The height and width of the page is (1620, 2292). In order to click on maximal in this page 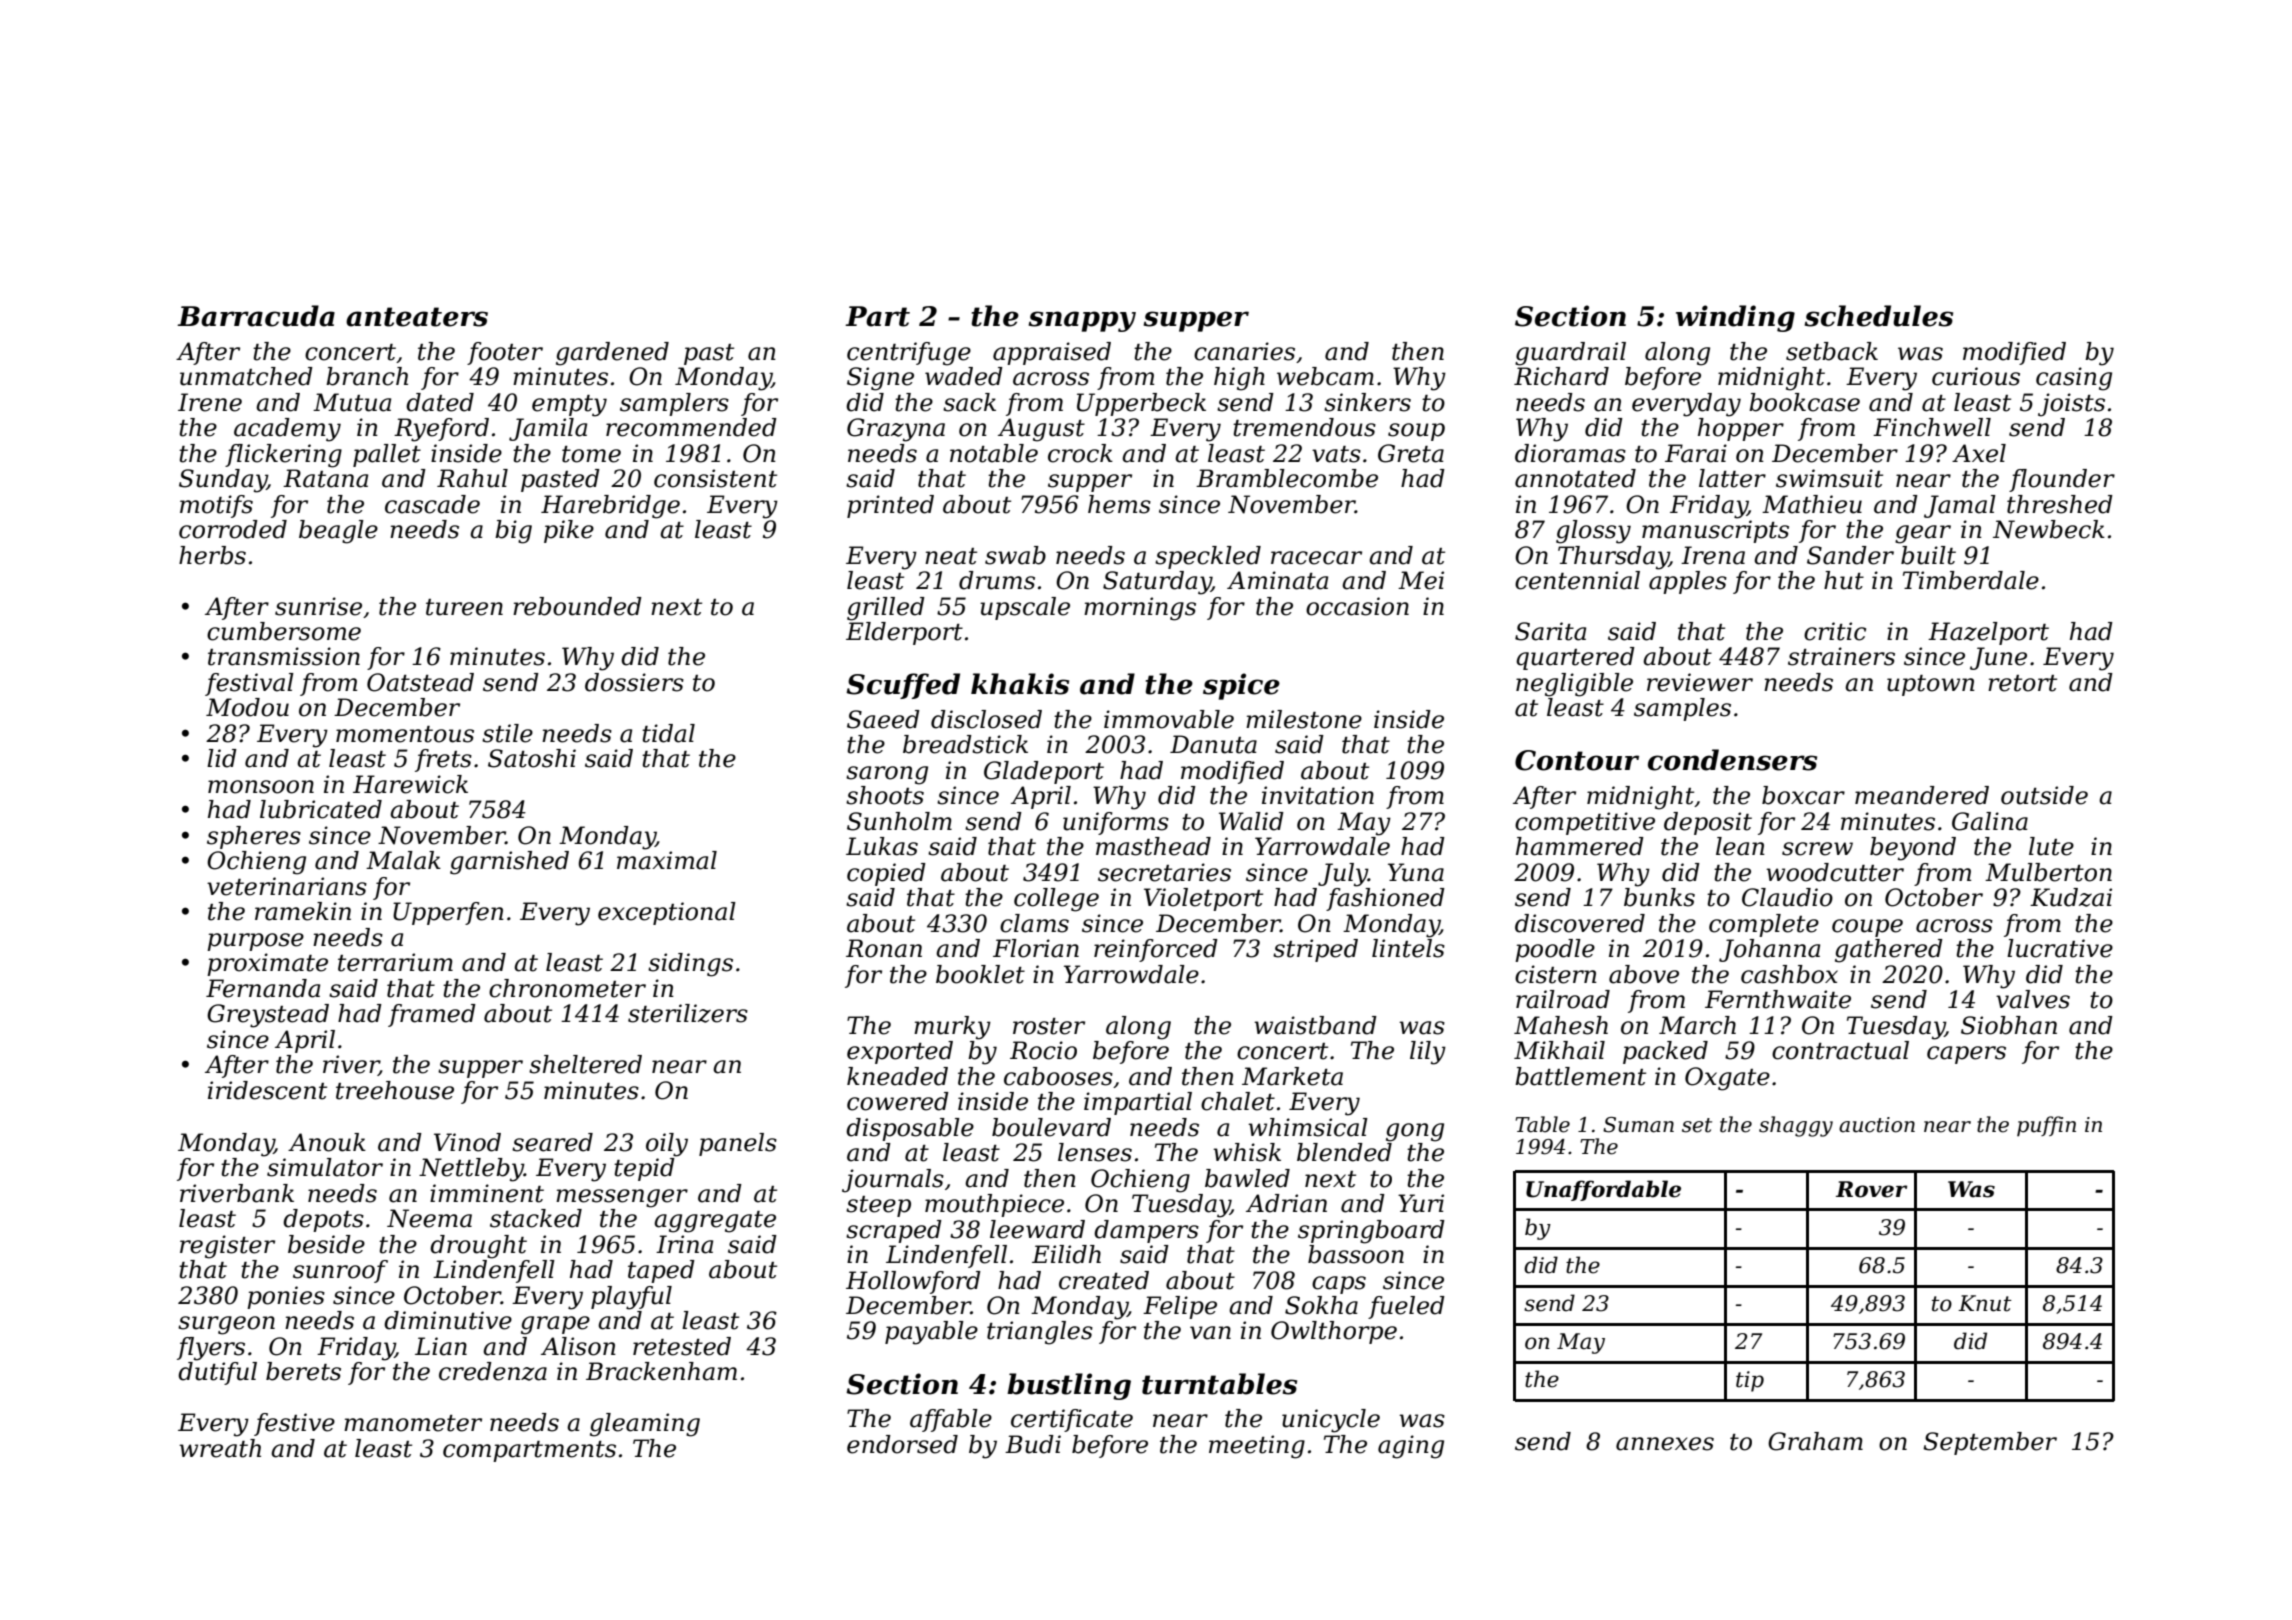, I will do `click(667, 860)`.
